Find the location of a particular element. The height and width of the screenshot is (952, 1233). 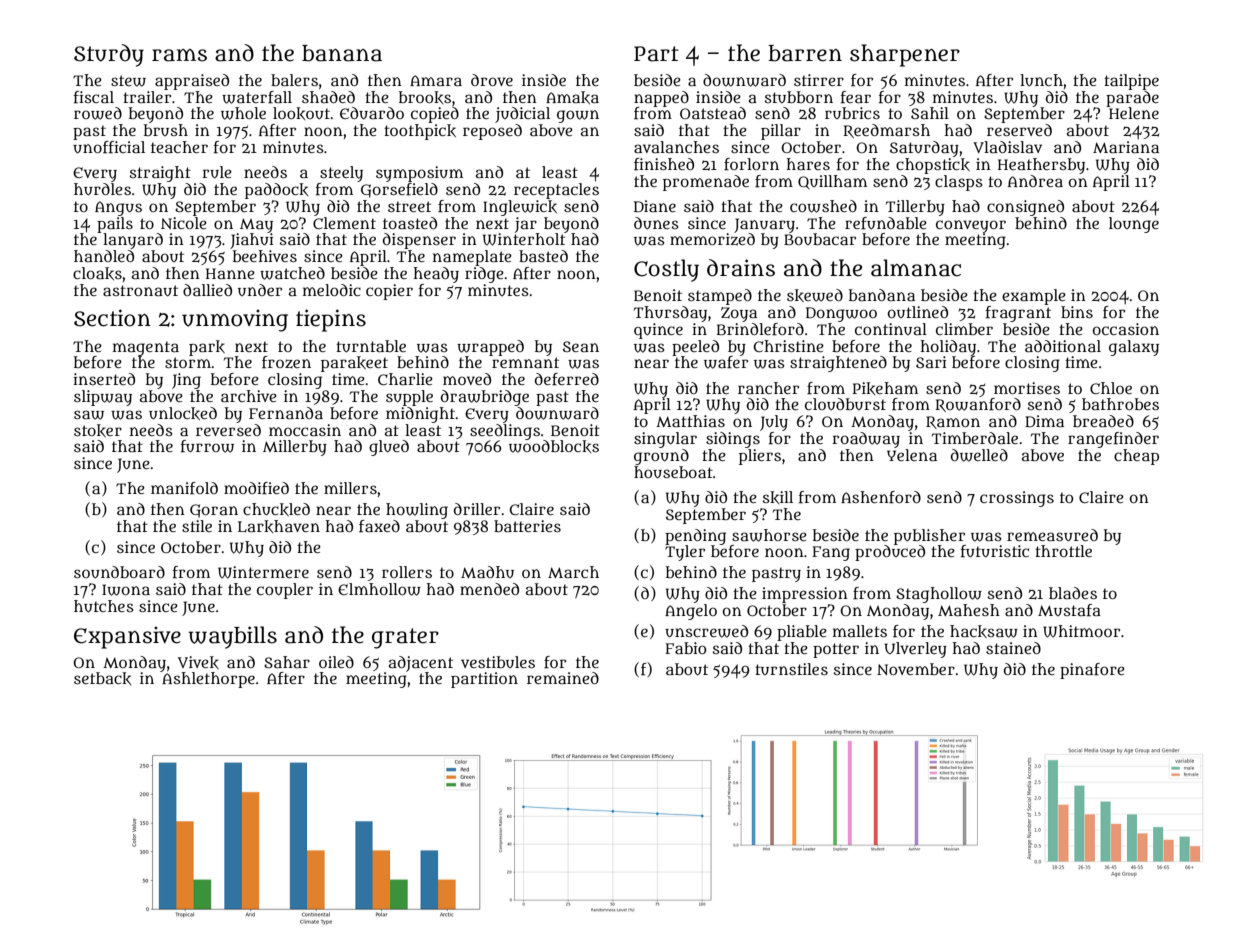

Mariana is located at coordinates (1126, 147).
